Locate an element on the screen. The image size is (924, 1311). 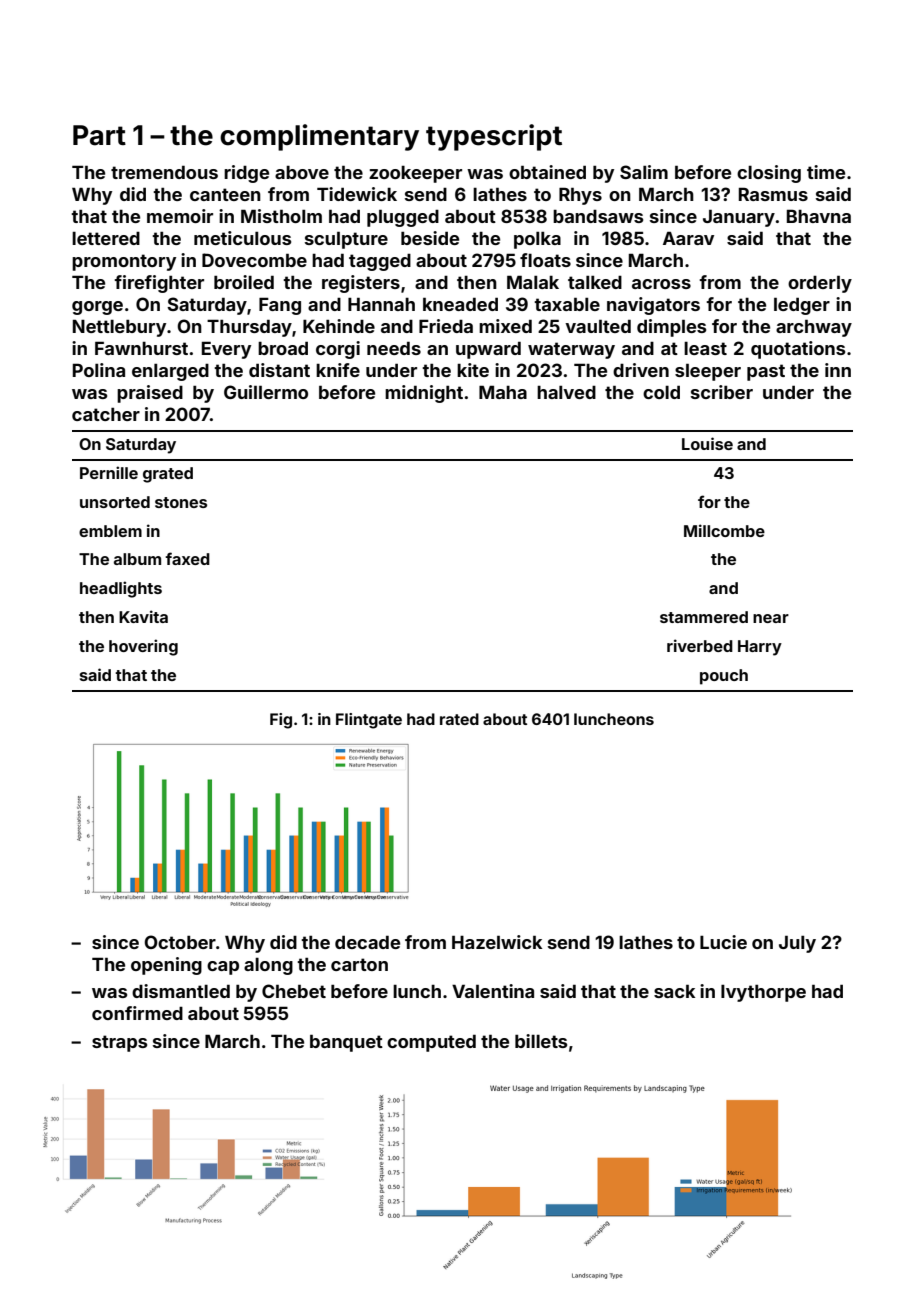
Millcombe is located at coordinates (724, 530).
